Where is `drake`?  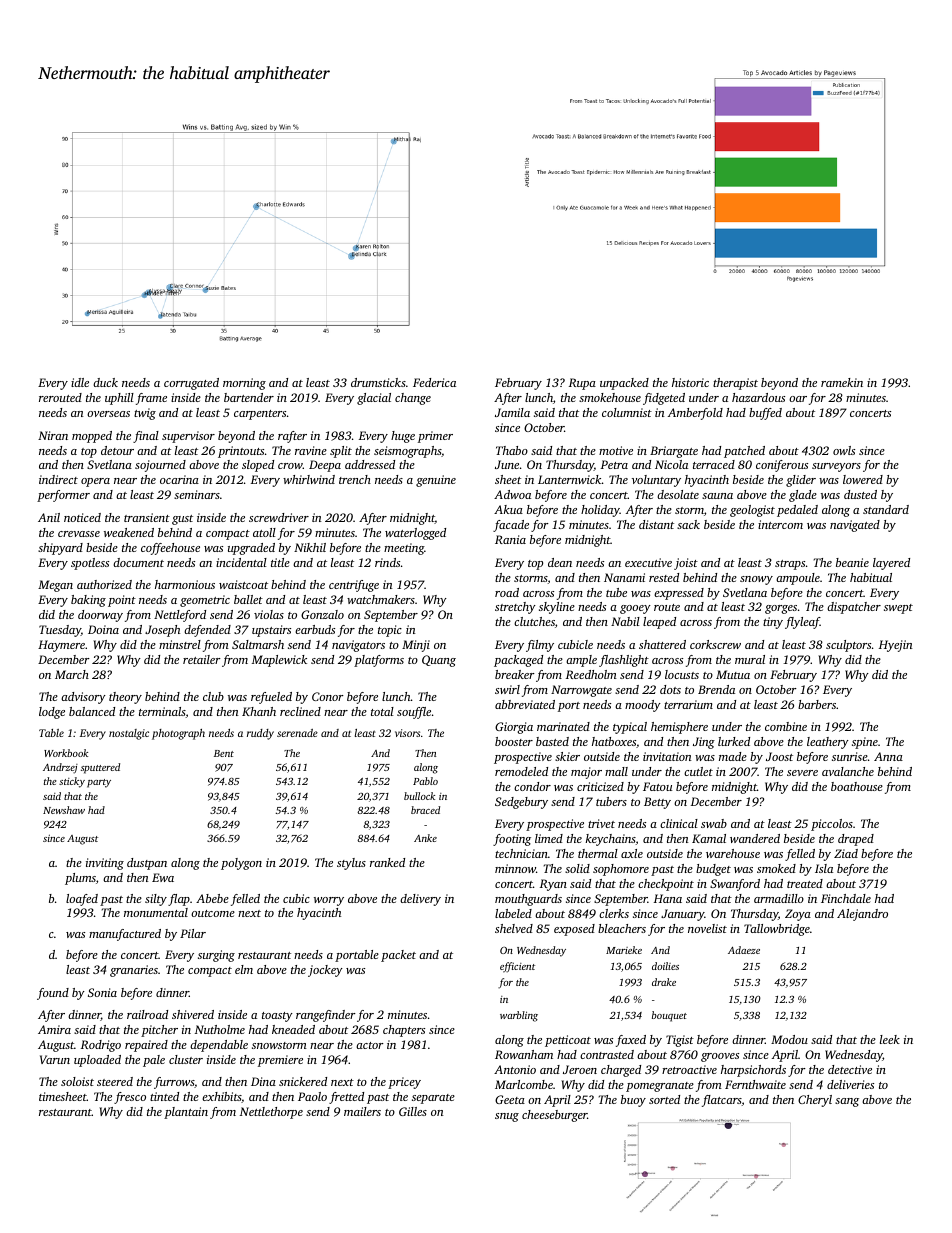
drake is located at coordinates (664, 982).
